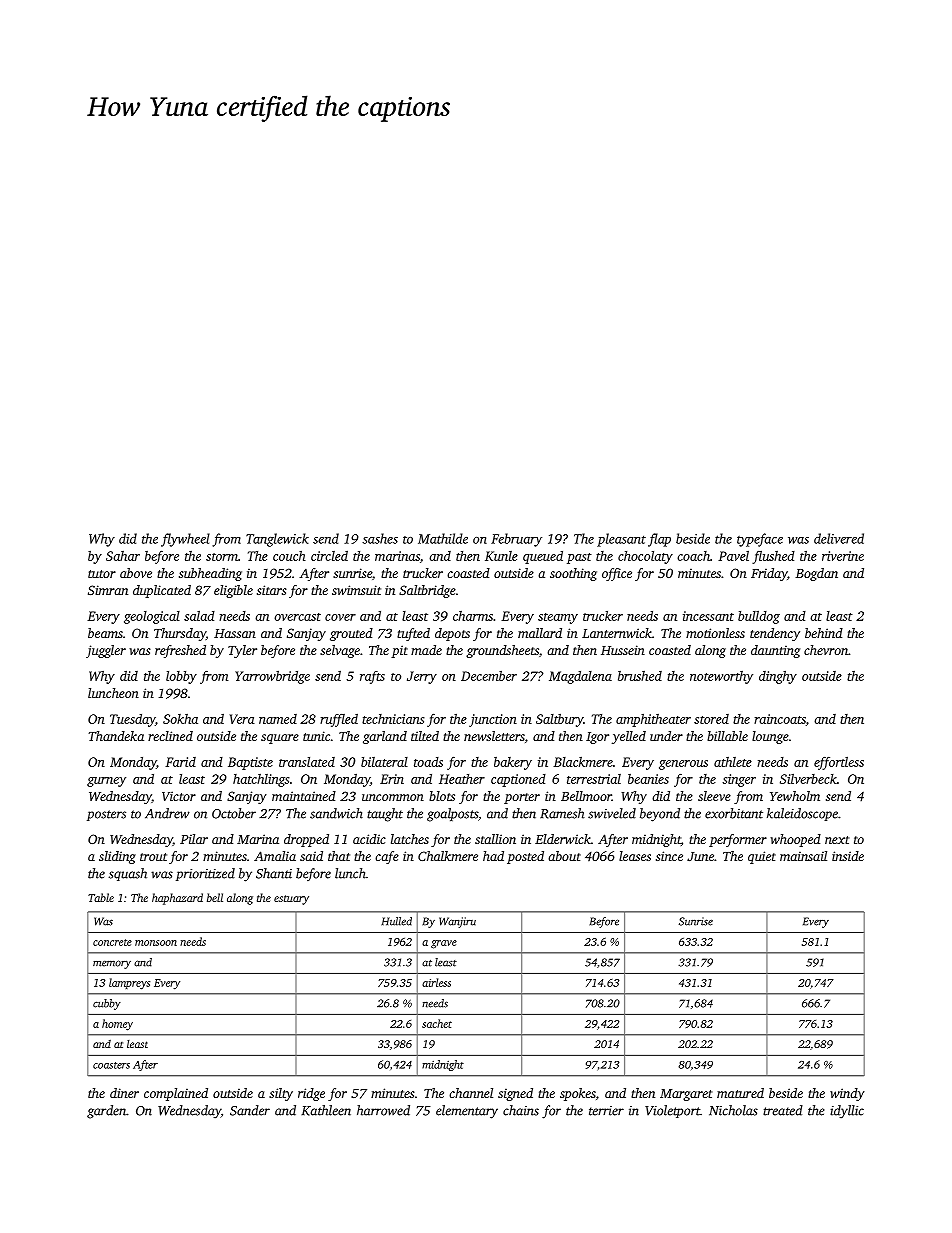 The image size is (952, 1233). What do you see at coordinates (170, 736) in the screenshot?
I see `reclined` at bounding box center [170, 736].
